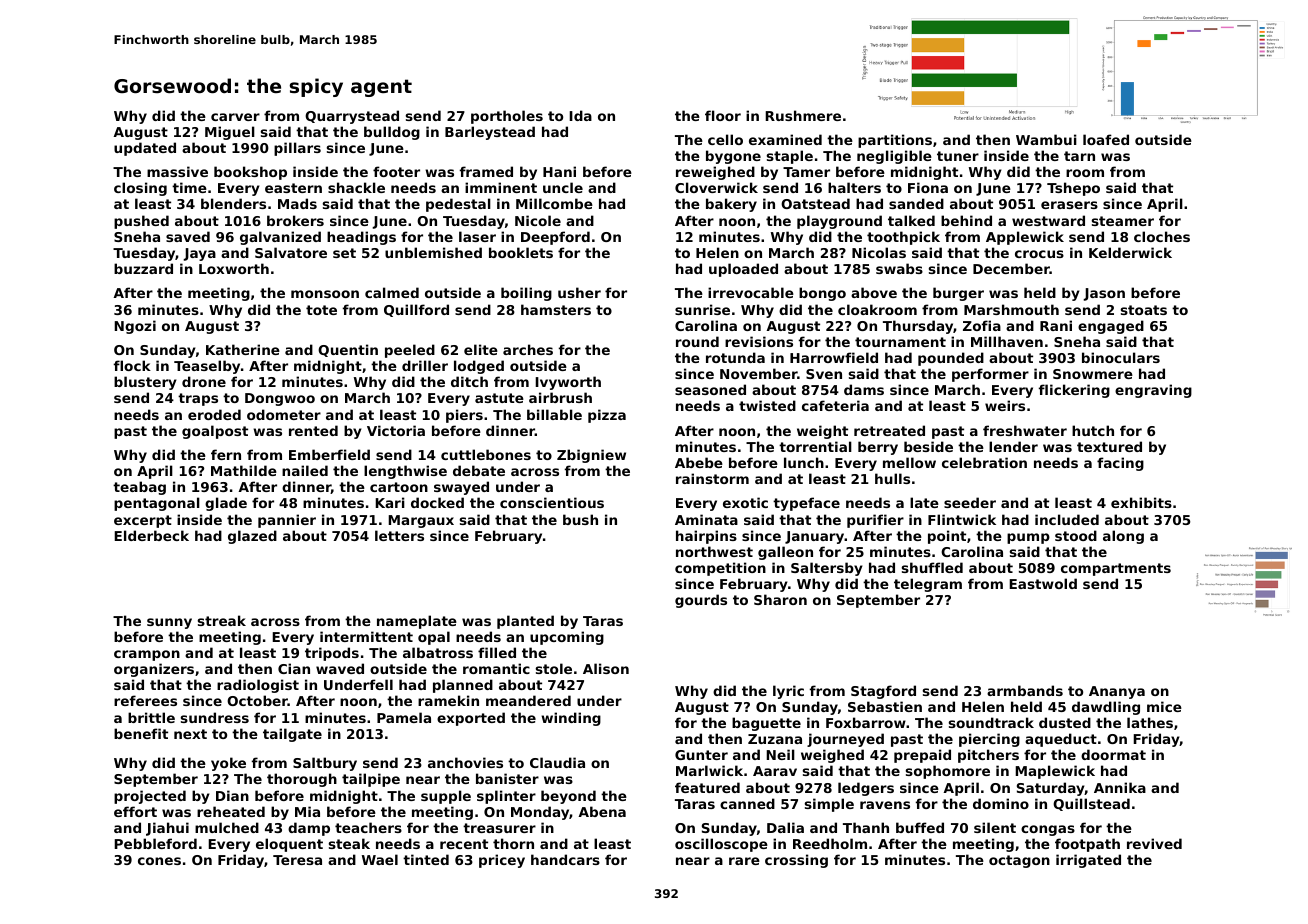 This screenshot has height=924, width=1308. I want to click on featured, so click(707, 787).
